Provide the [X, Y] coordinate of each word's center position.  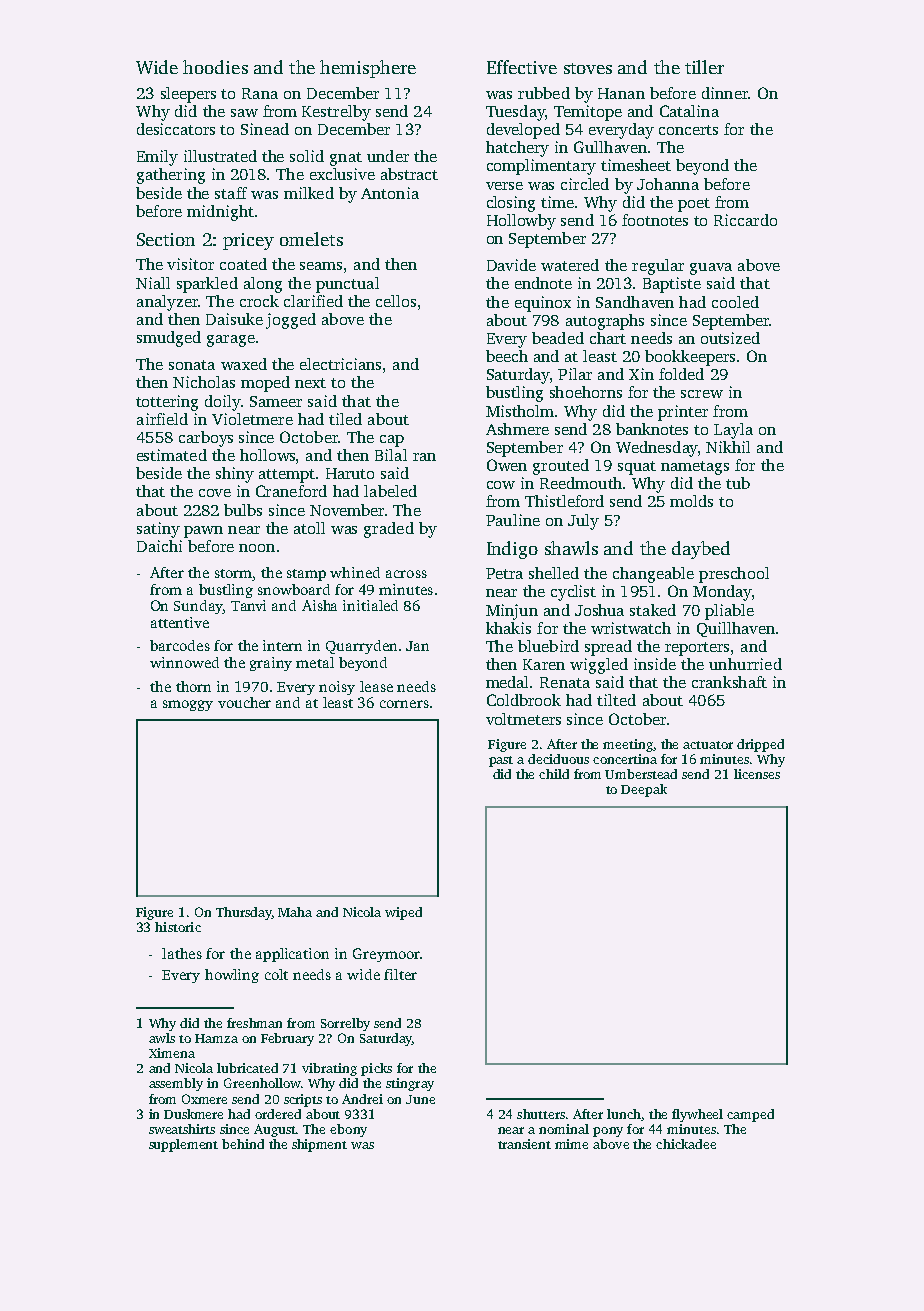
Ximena [172, 1053]
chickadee [686, 1144]
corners [404, 704]
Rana [260, 93]
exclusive [342, 174]
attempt [287, 476]
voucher [244, 702]
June [420, 1099]
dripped [760, 745]
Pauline [513, 520]
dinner [725, 93]
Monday [722, 593]
